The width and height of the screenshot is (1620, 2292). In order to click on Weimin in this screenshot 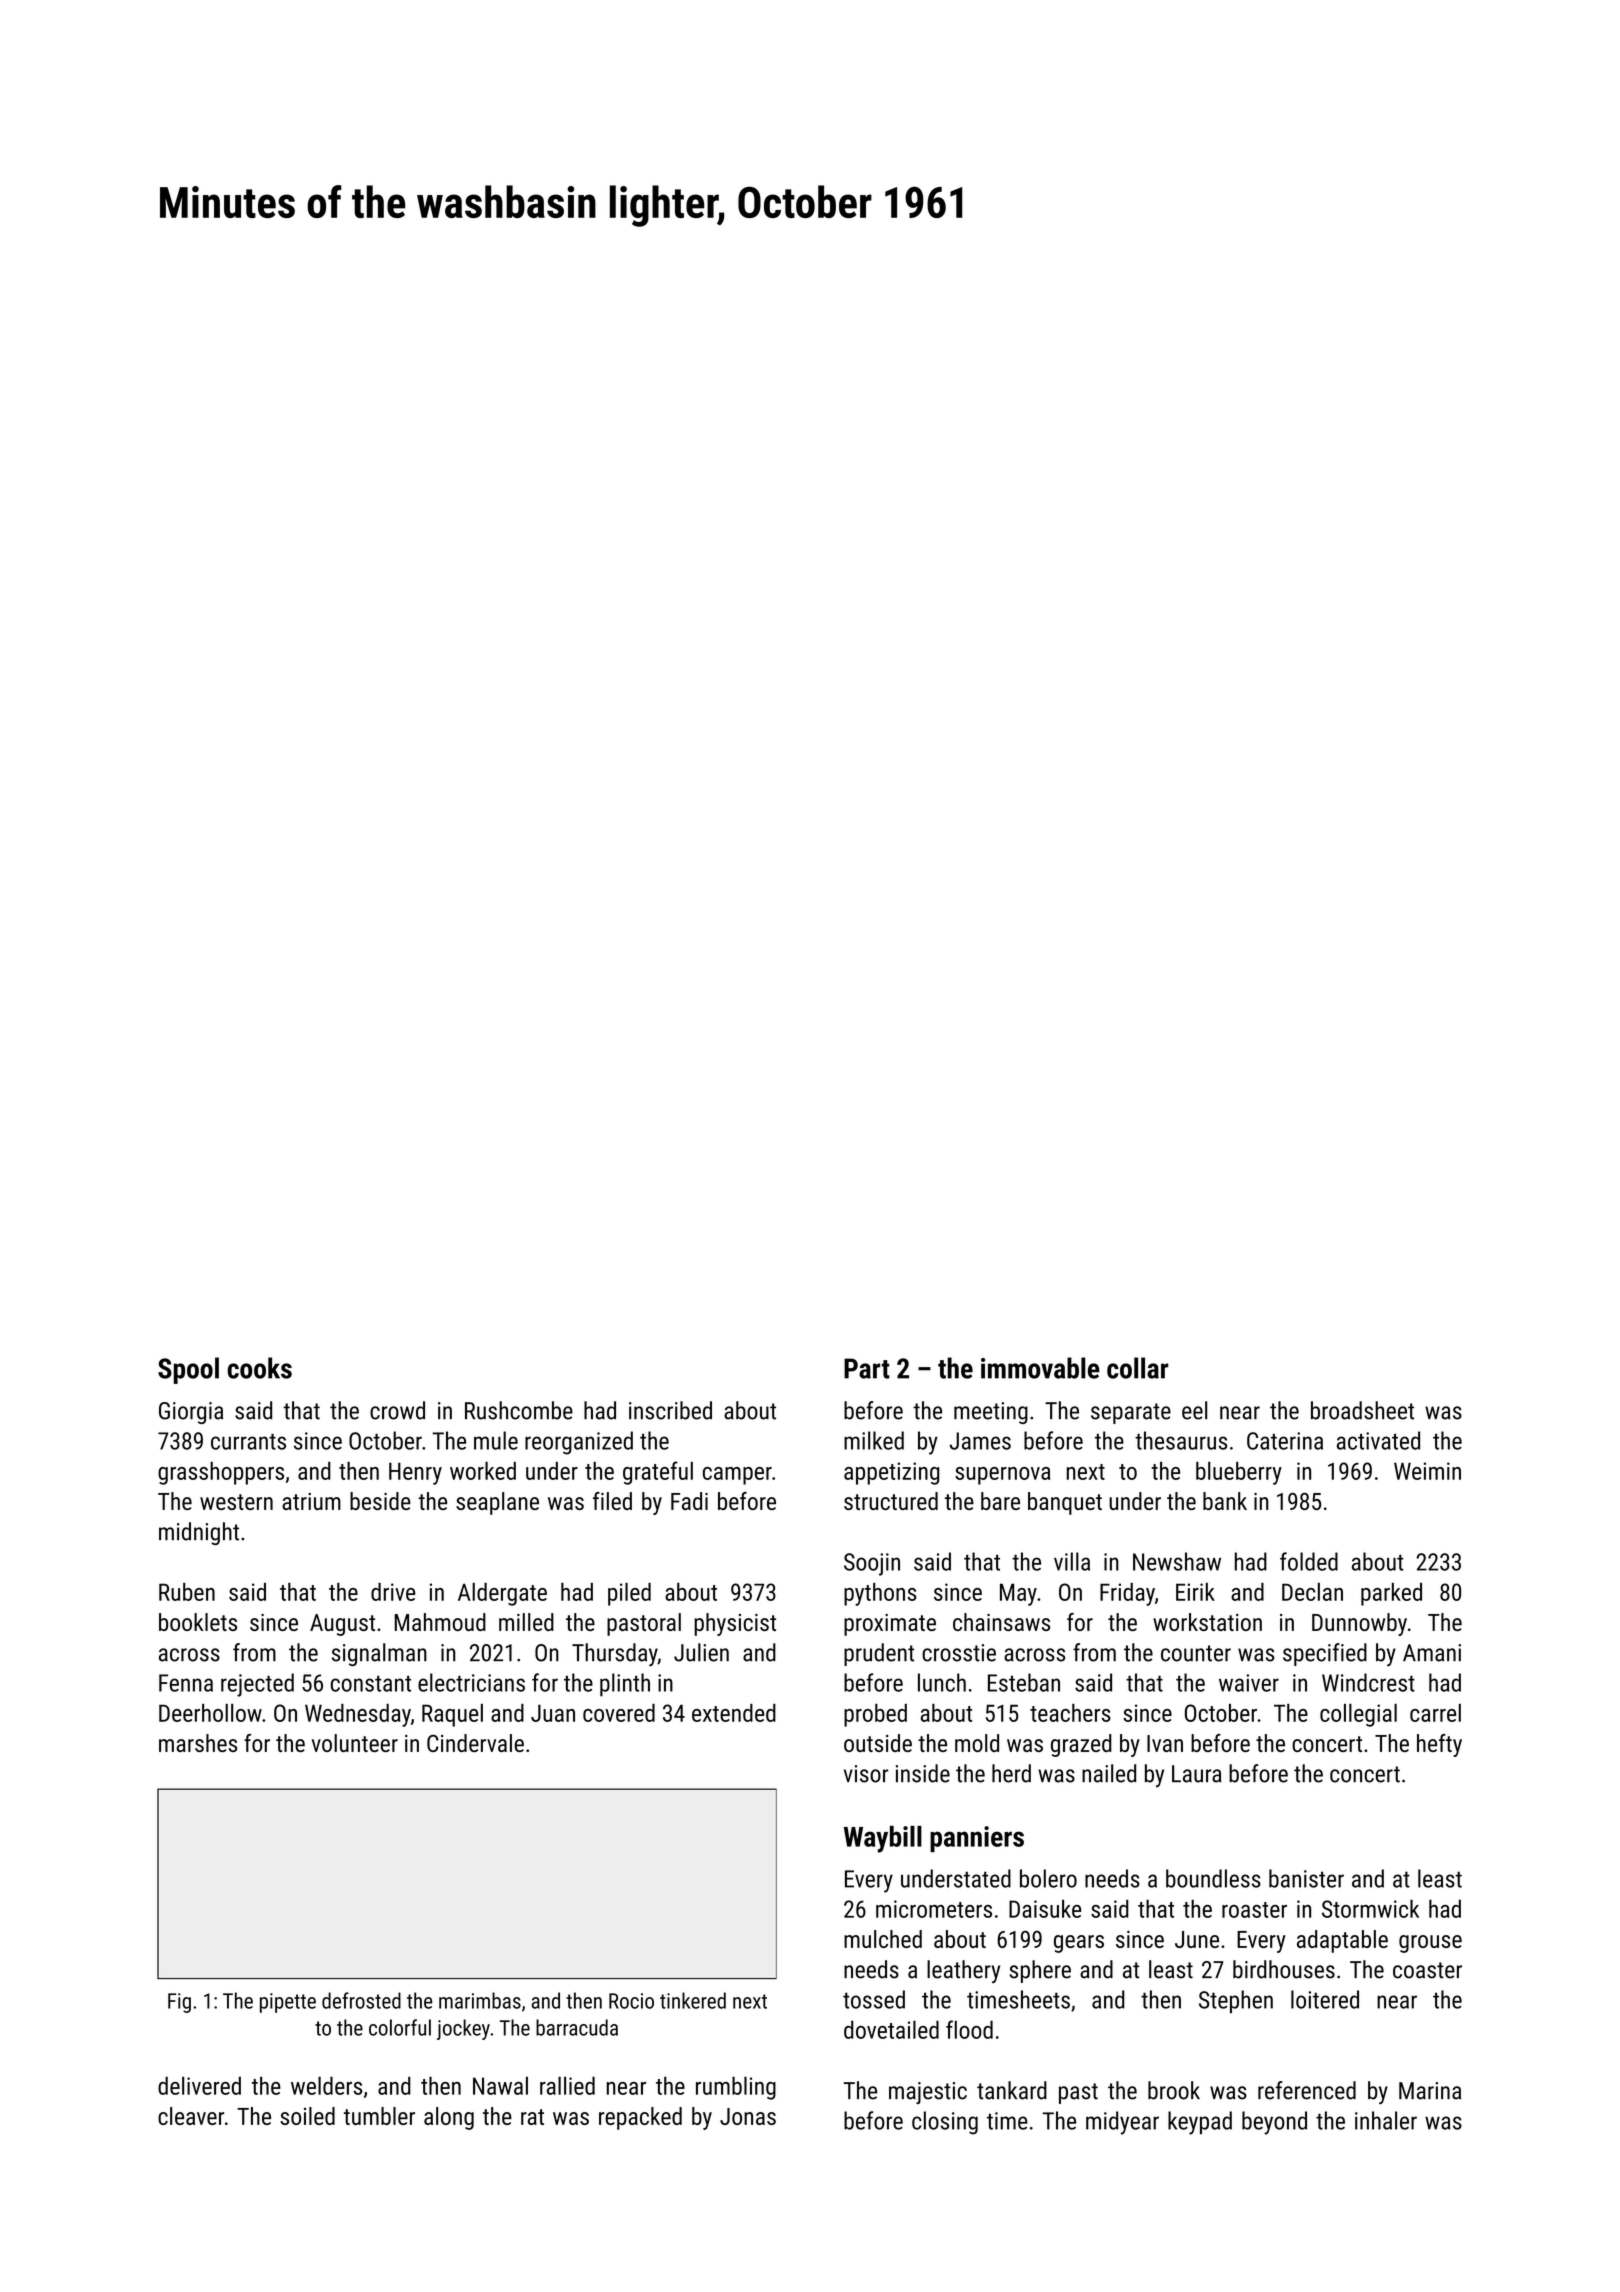, I will do `click(1427, 1471)`.
